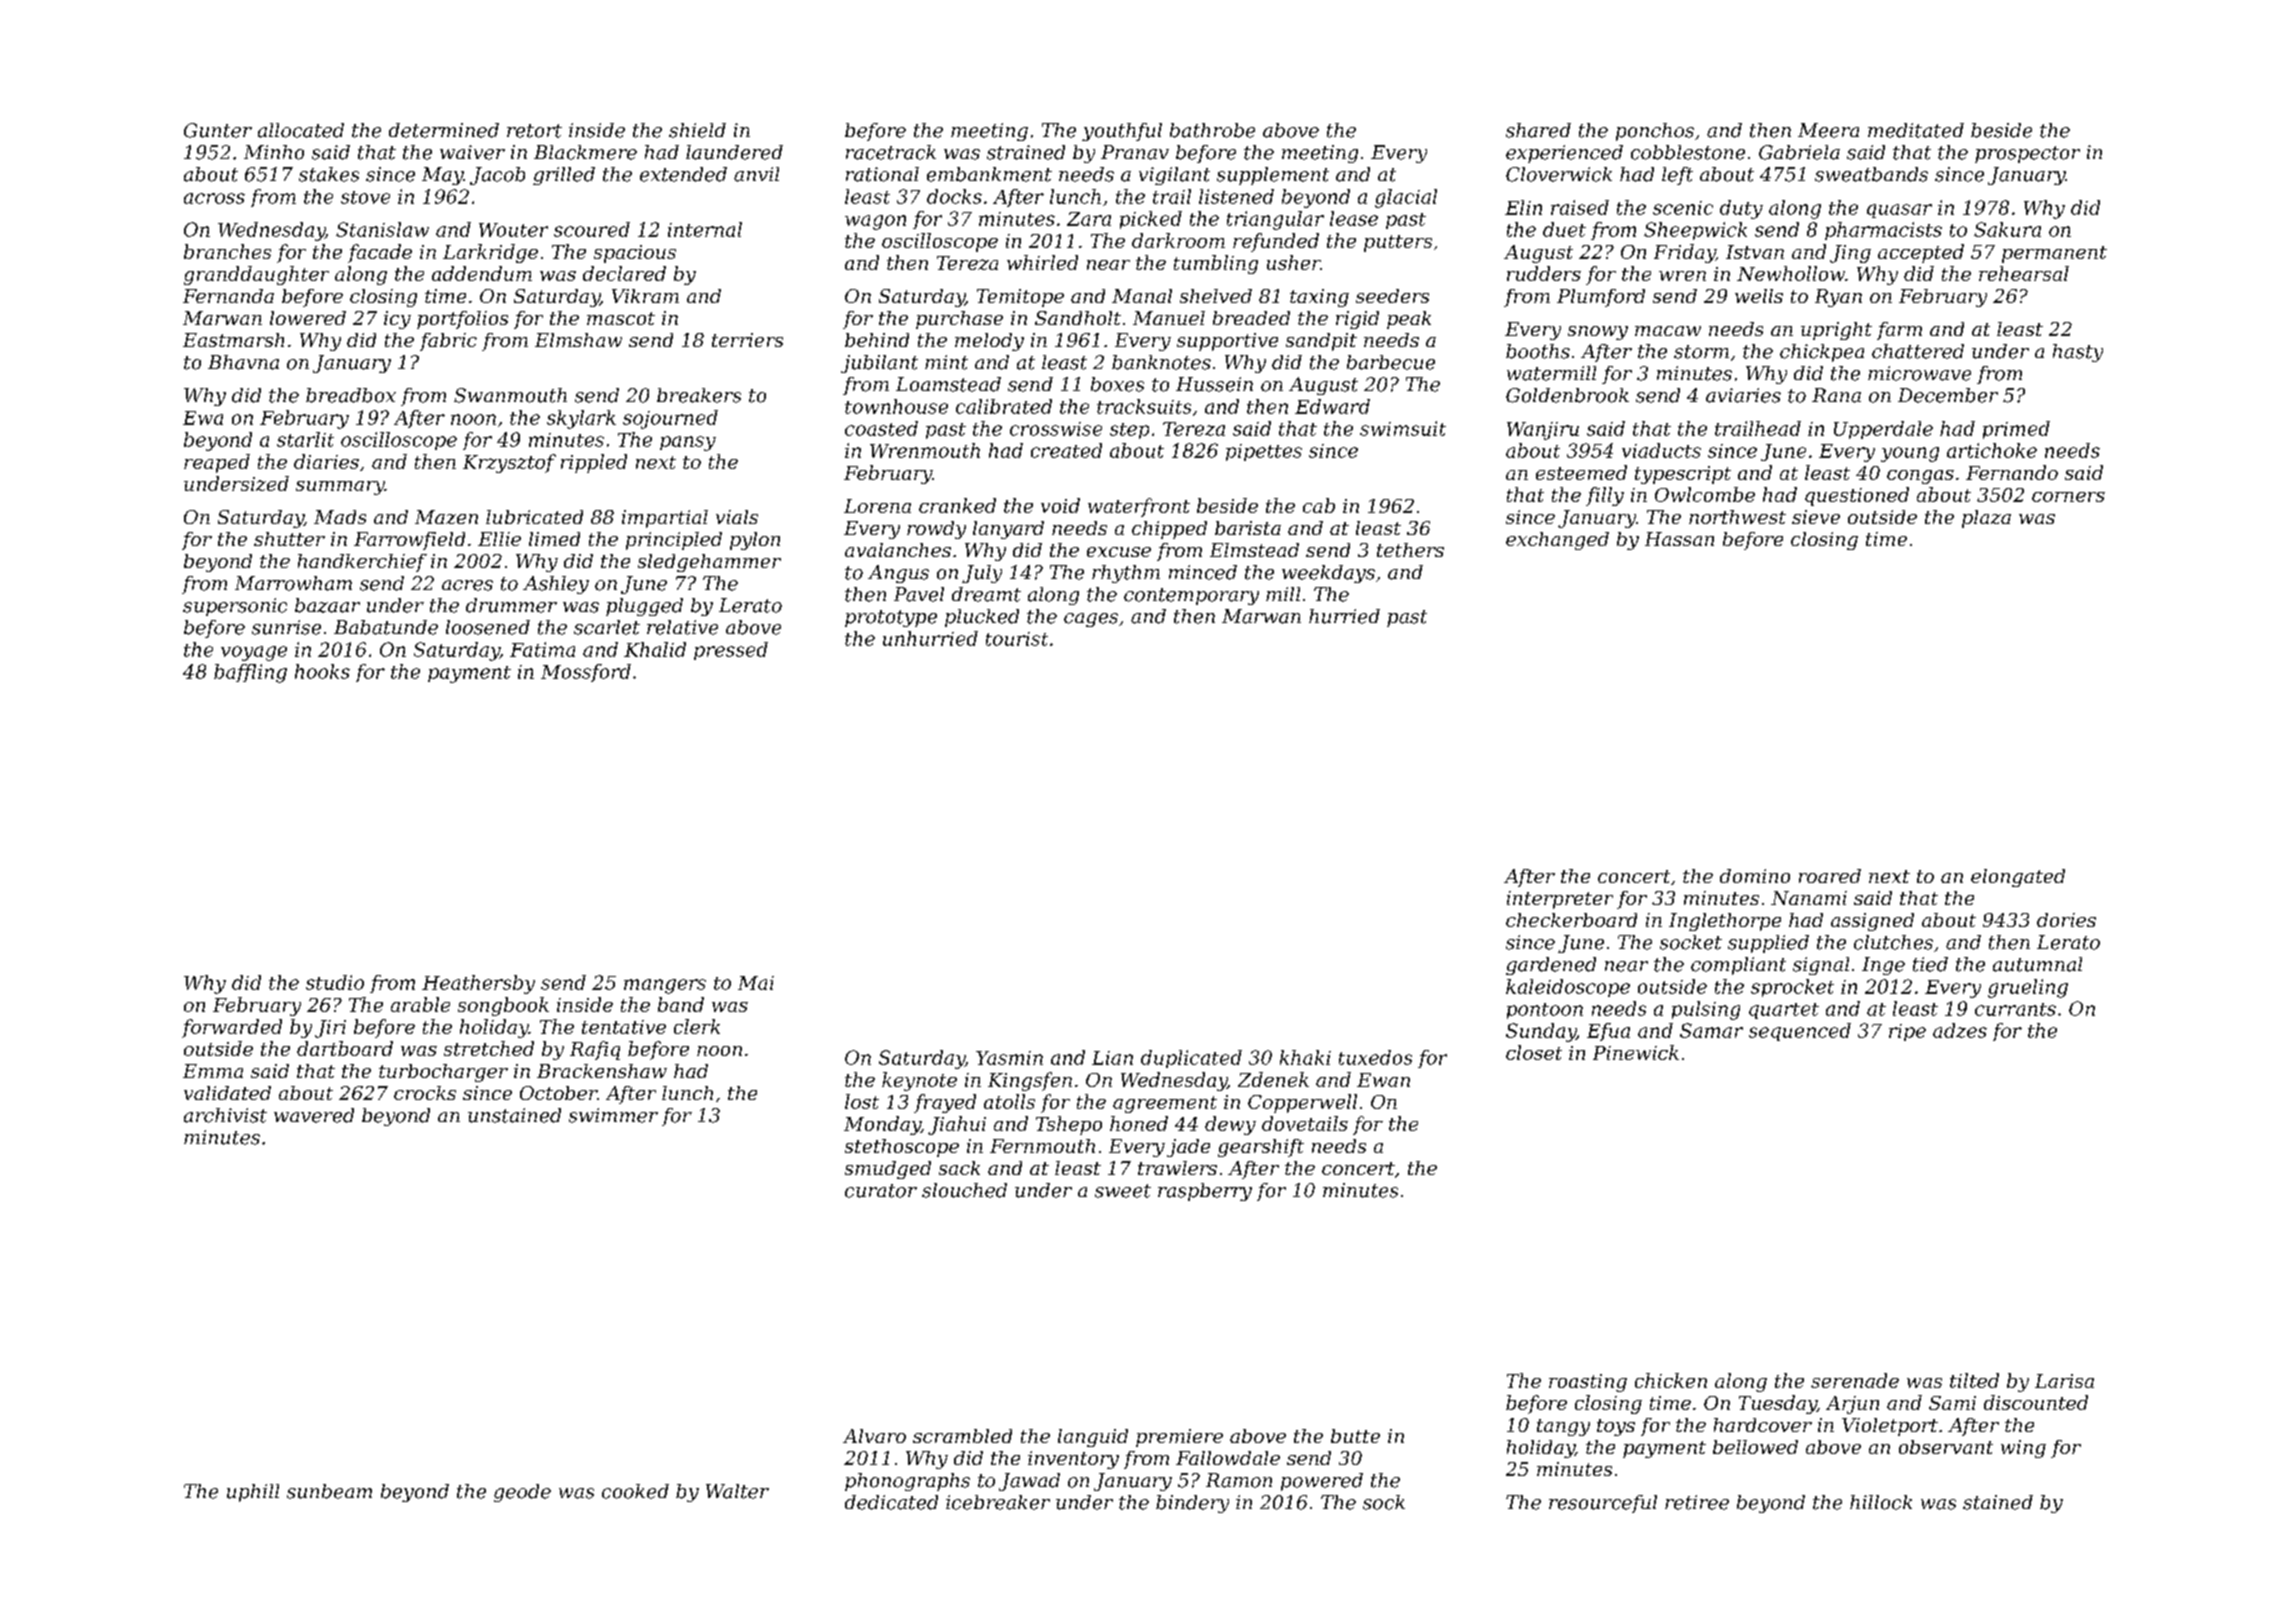 This screenshot has height=1620, width=2292. I want to click on Manal, so click(1142, 296).
